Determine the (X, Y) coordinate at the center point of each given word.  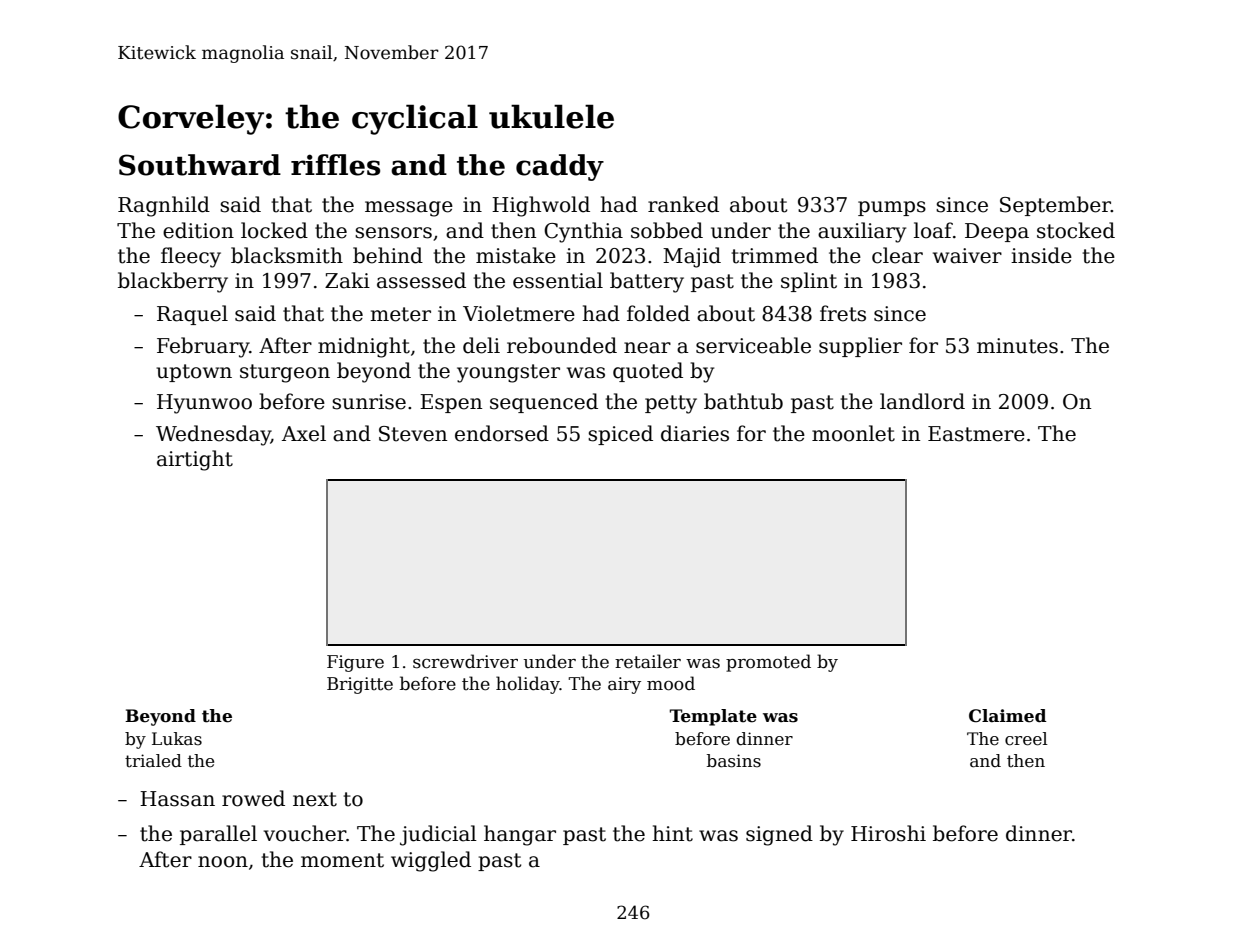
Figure (355, 663)
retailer (648, 661)
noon (223, 862)
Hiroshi (888, 833)
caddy (560, 167)
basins (734, 761)
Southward (200, 165)
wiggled (431, 861)
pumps (892, 208)
